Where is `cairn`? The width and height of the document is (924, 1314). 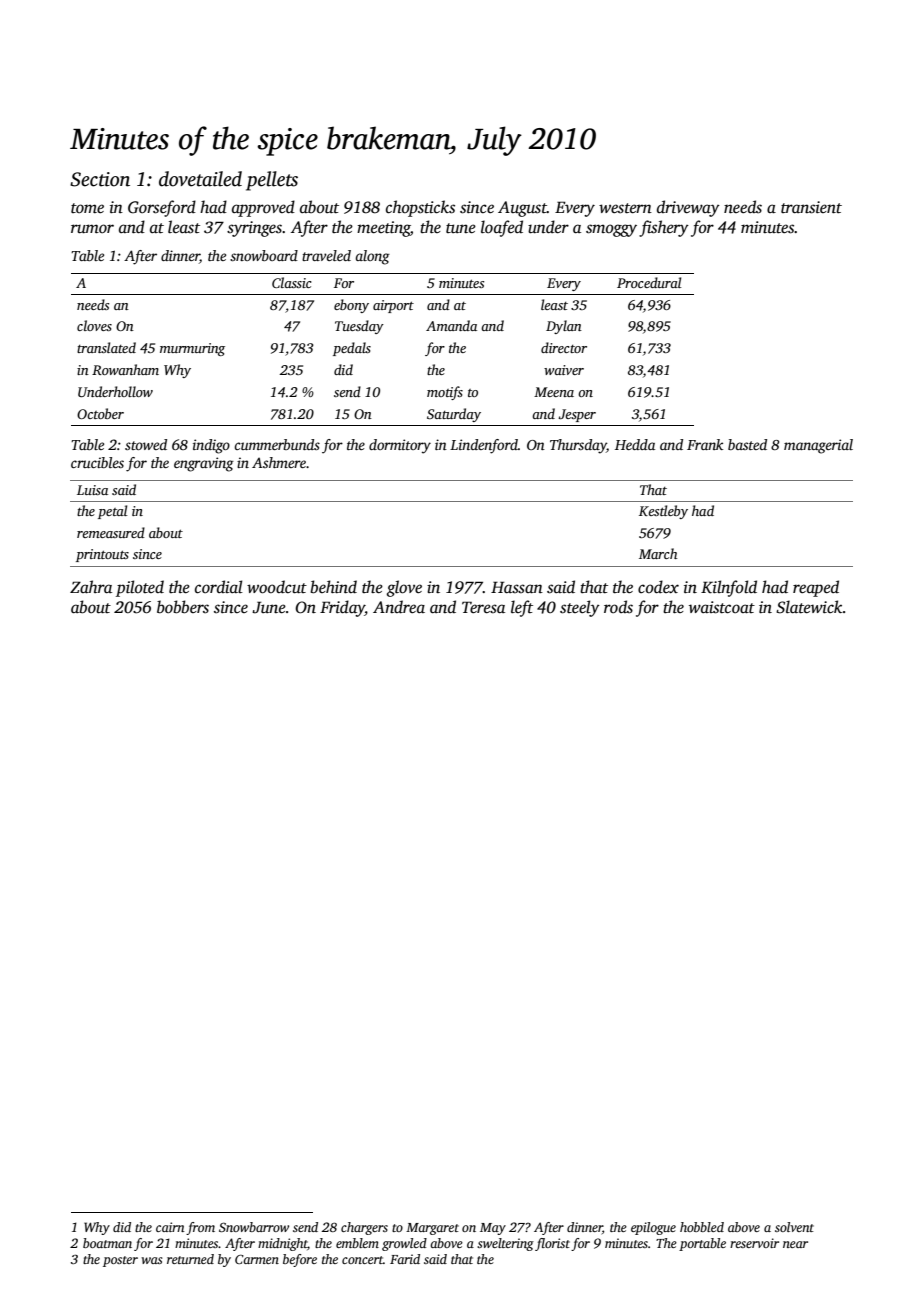 cairn is located at coordinates (170, 1227).
